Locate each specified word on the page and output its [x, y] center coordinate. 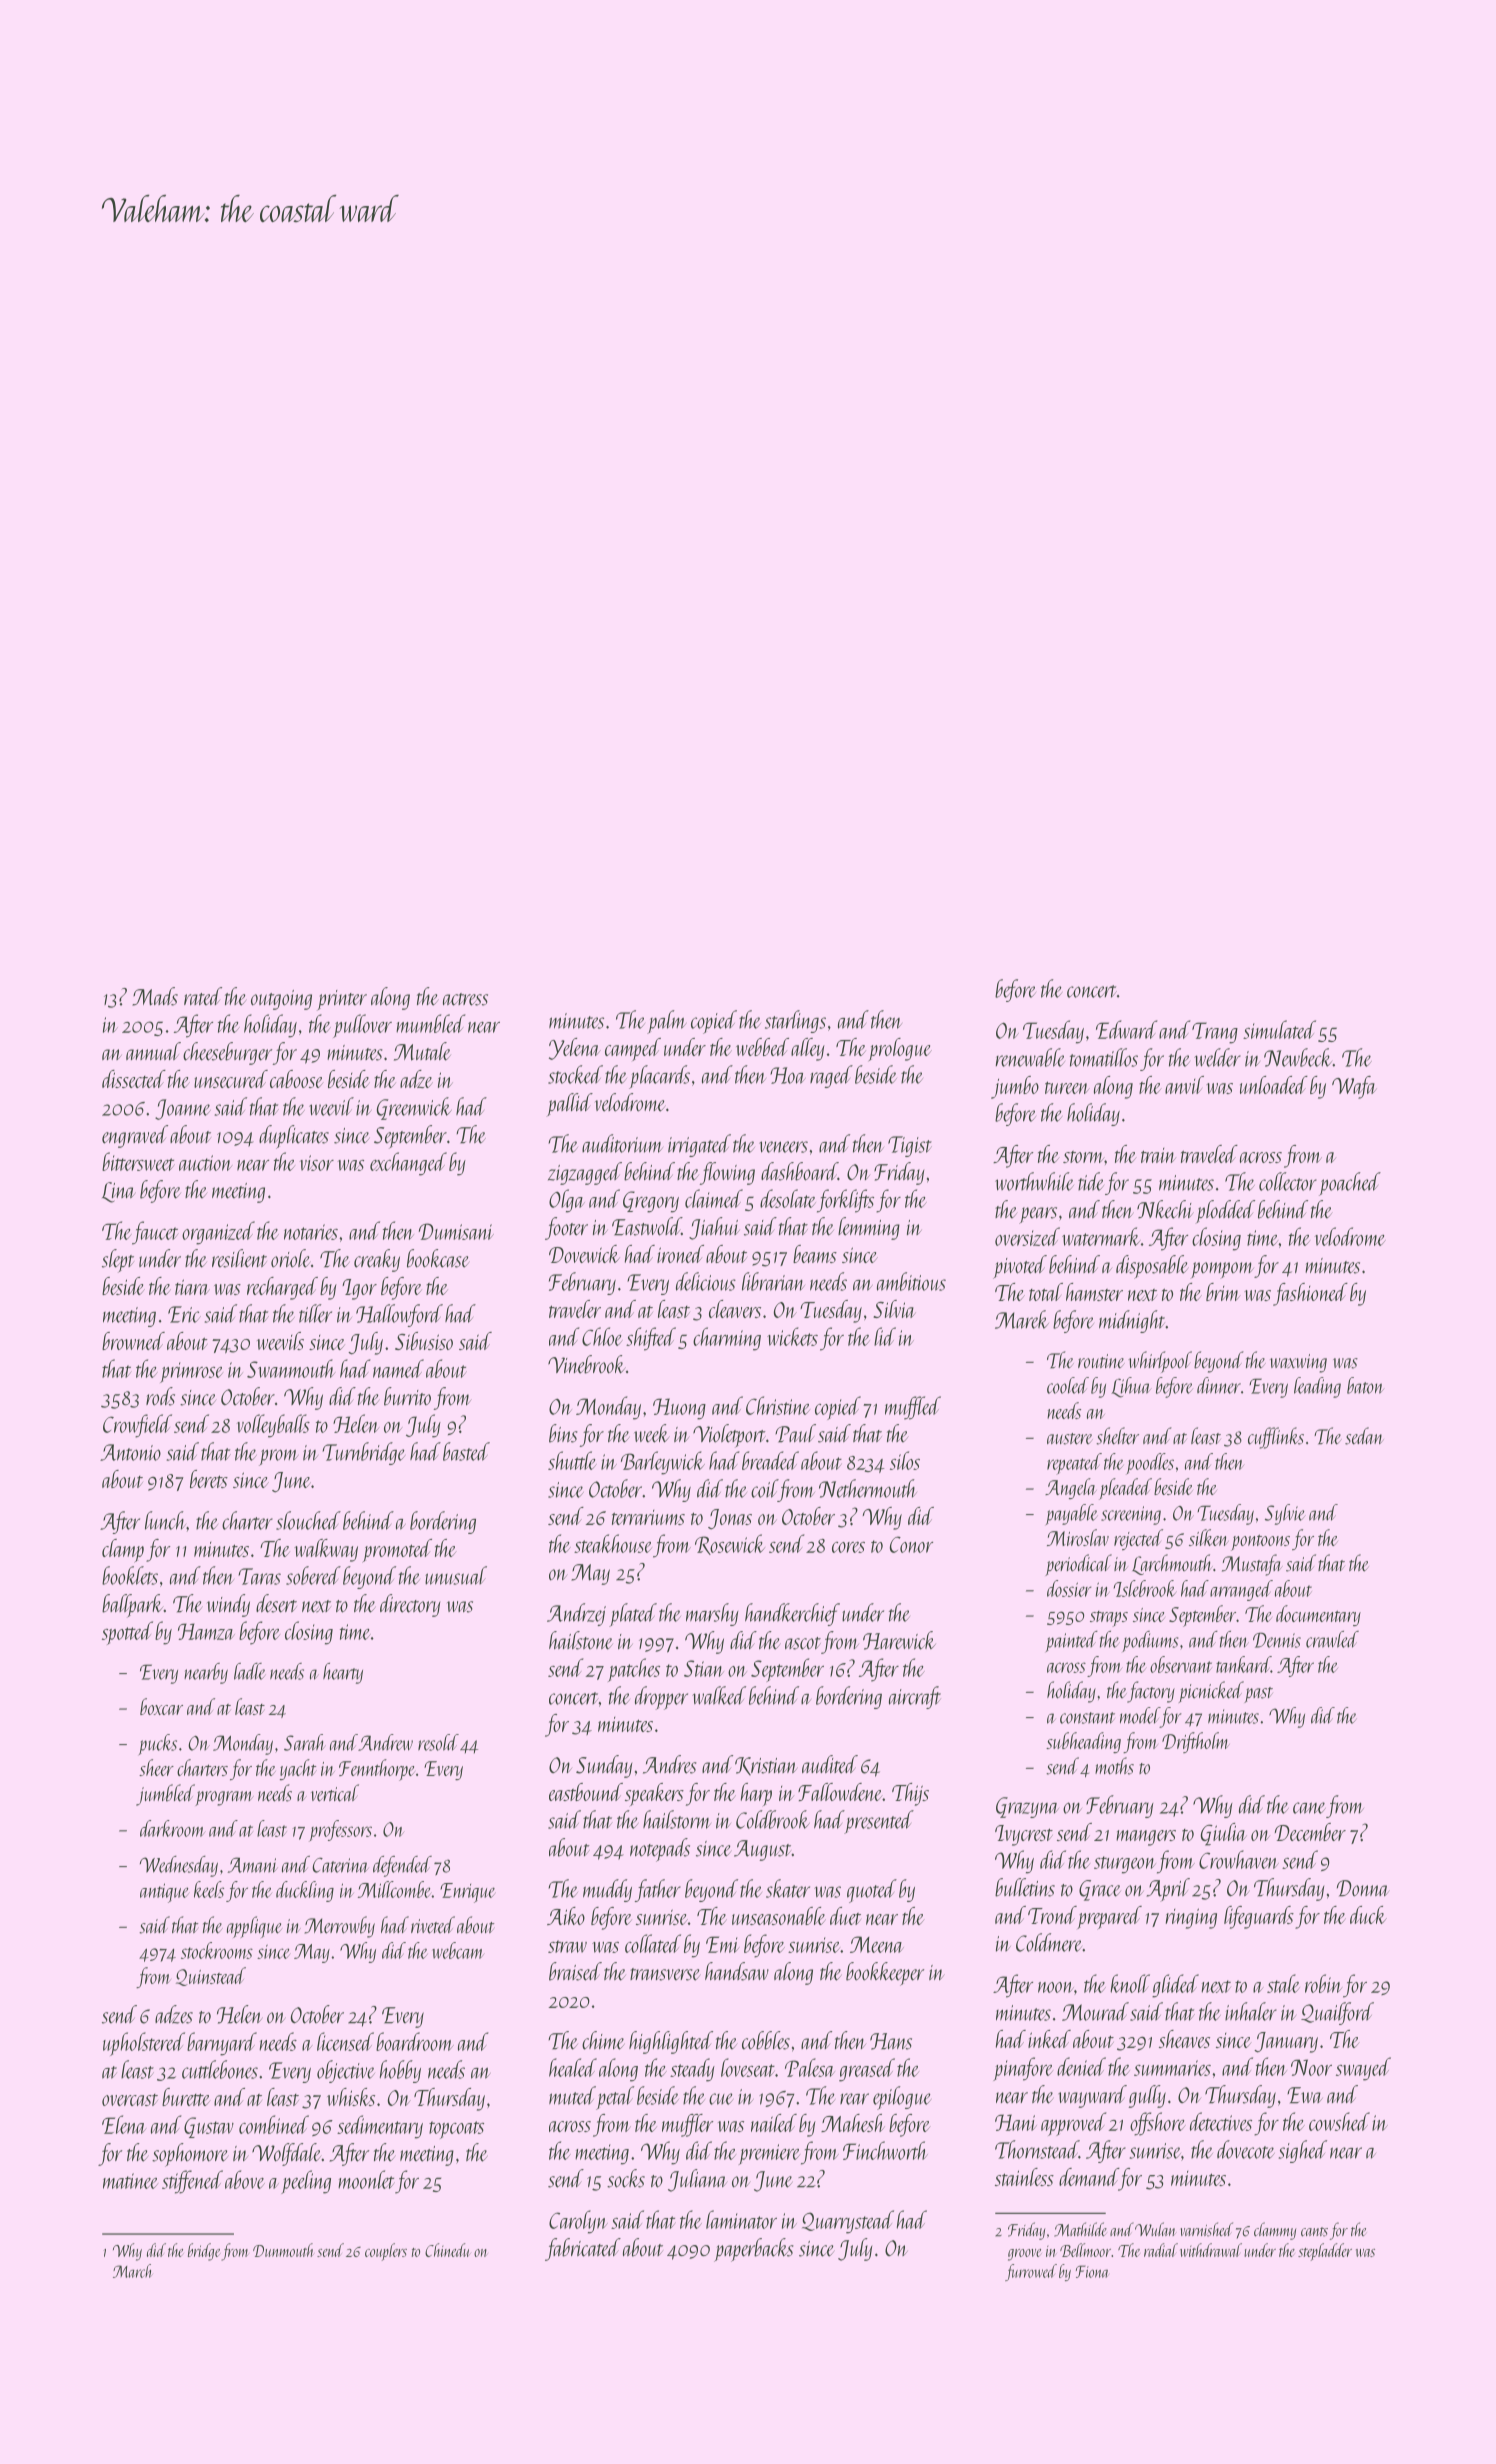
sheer [156, 1767]
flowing [727, 1173]
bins [563, 1433]
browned [133, 1341]
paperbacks [754, 2250]
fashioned [1310, 1294]
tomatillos [1104, 1057]
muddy [607, 1890]
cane [1309, 1808]
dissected [134, 1079]
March [133, 2271]
